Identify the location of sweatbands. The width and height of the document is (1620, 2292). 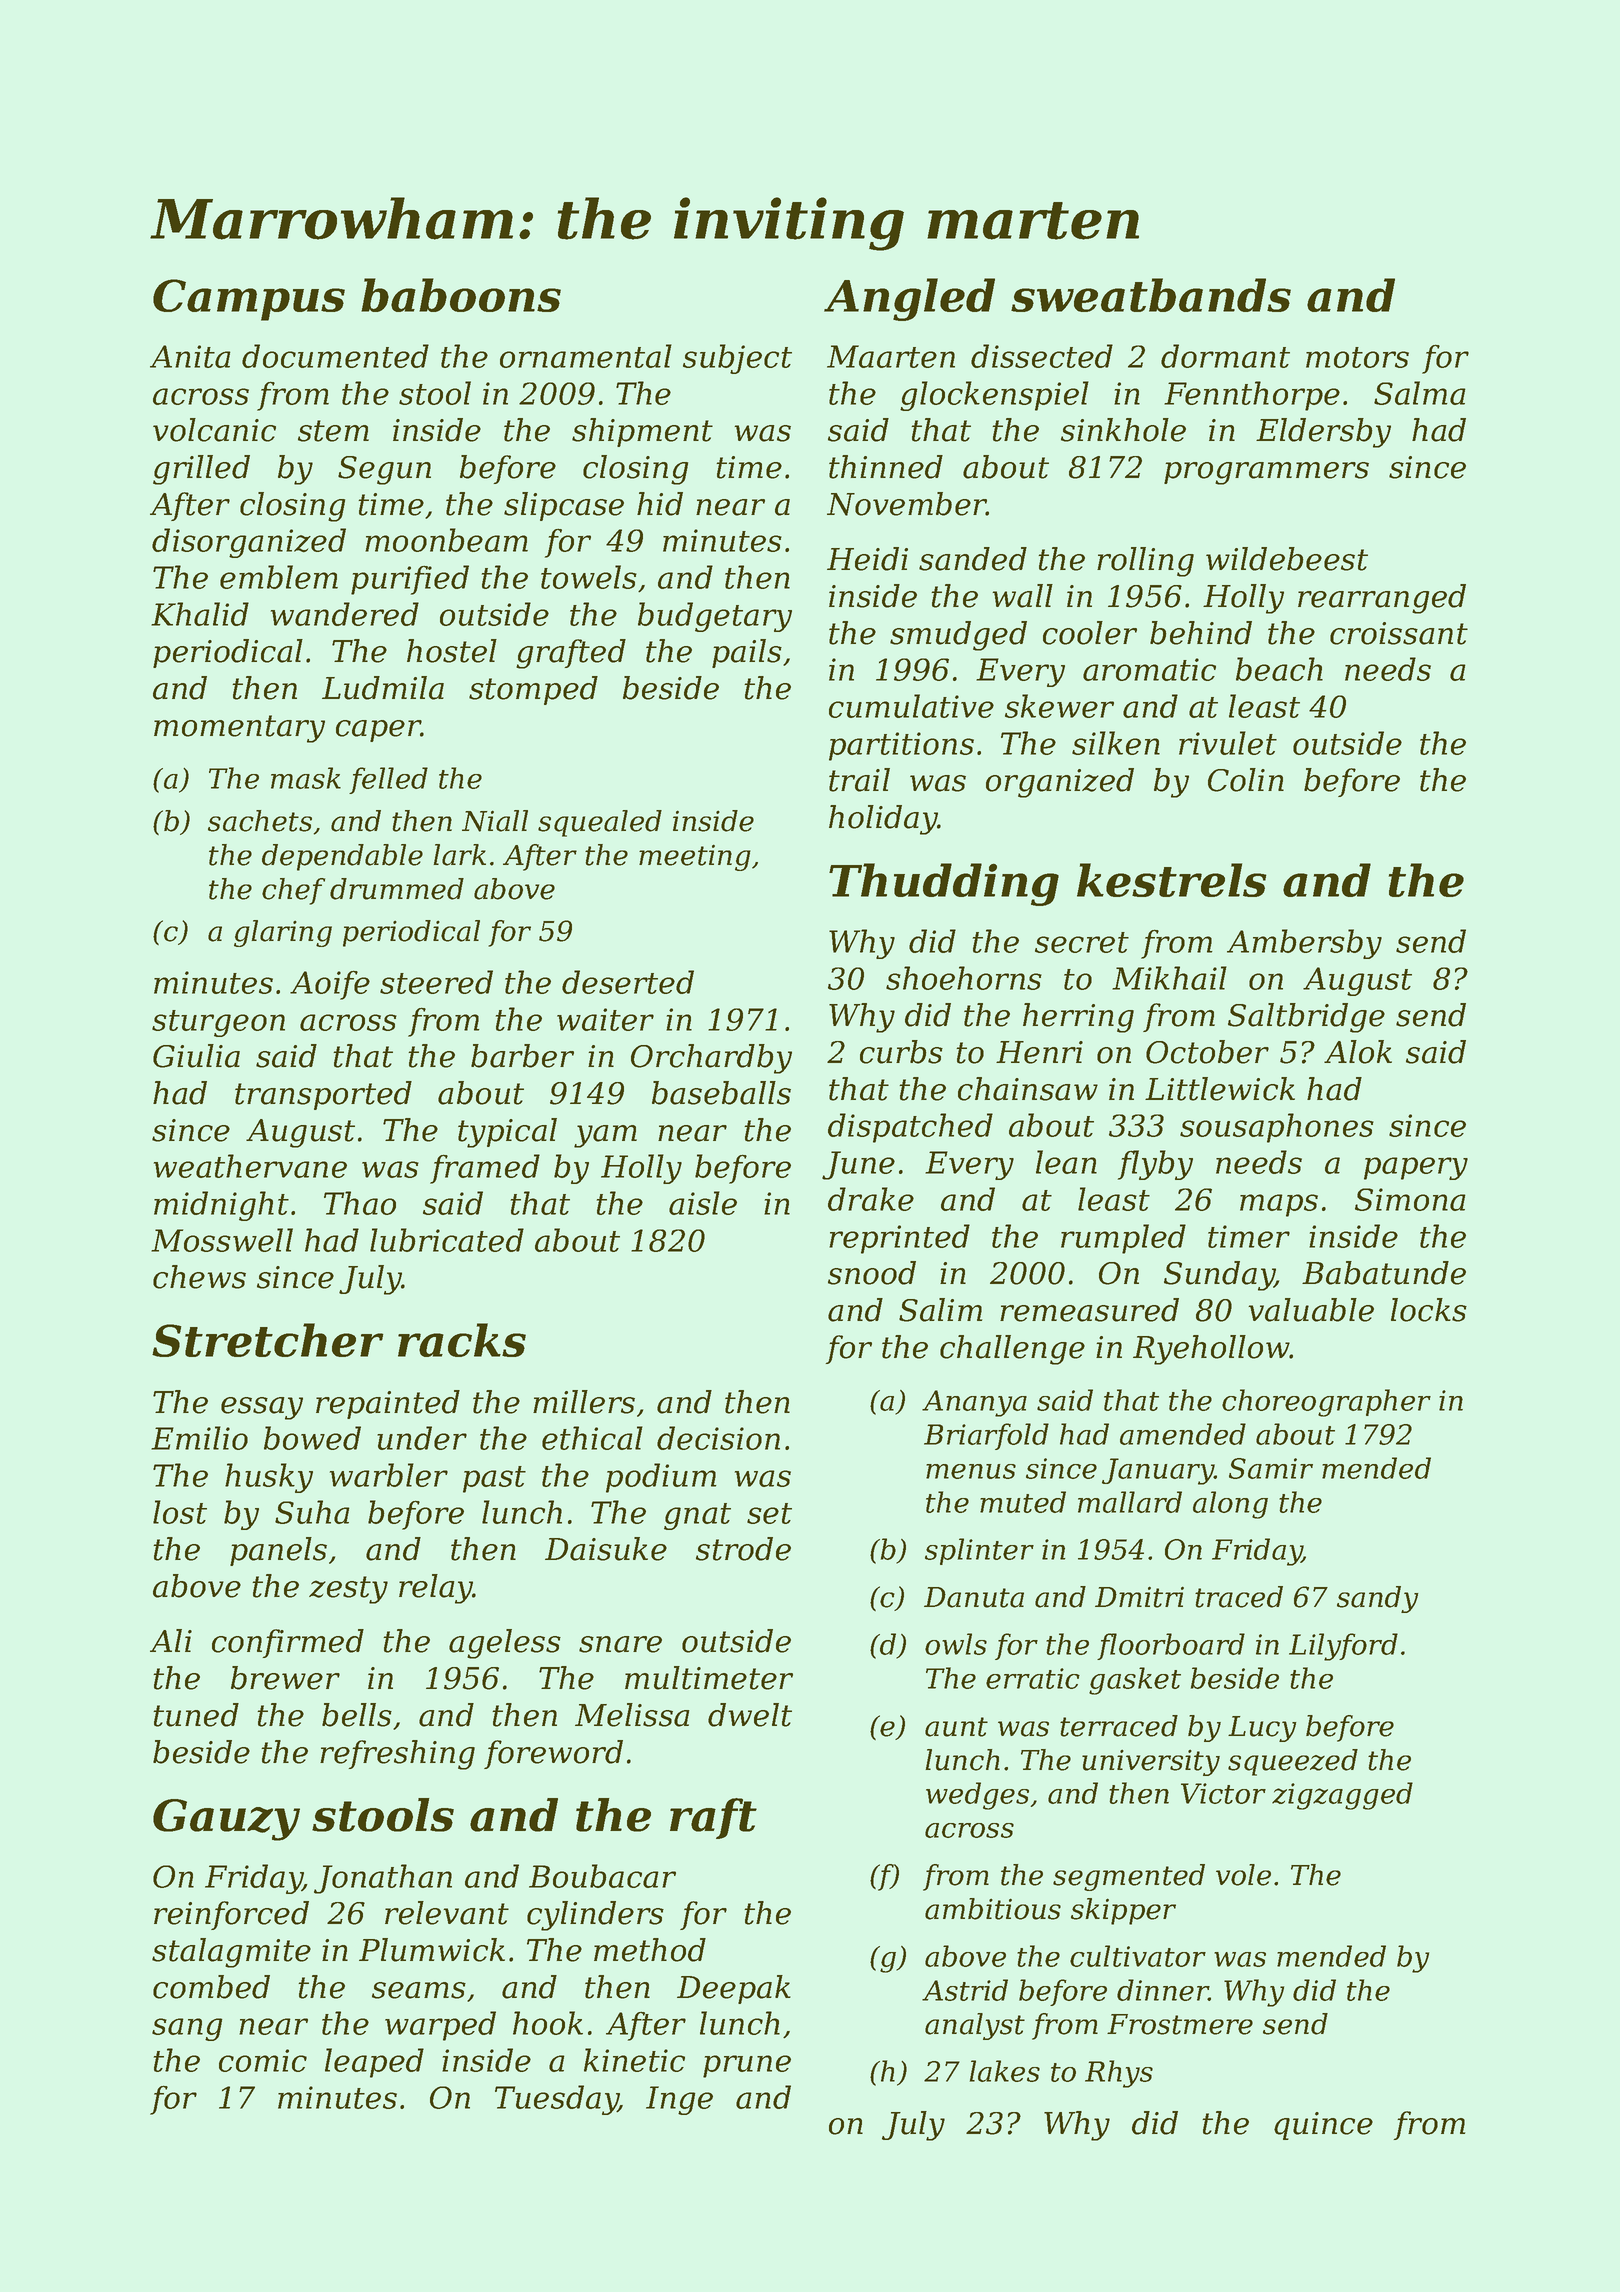
(1151, 295).
